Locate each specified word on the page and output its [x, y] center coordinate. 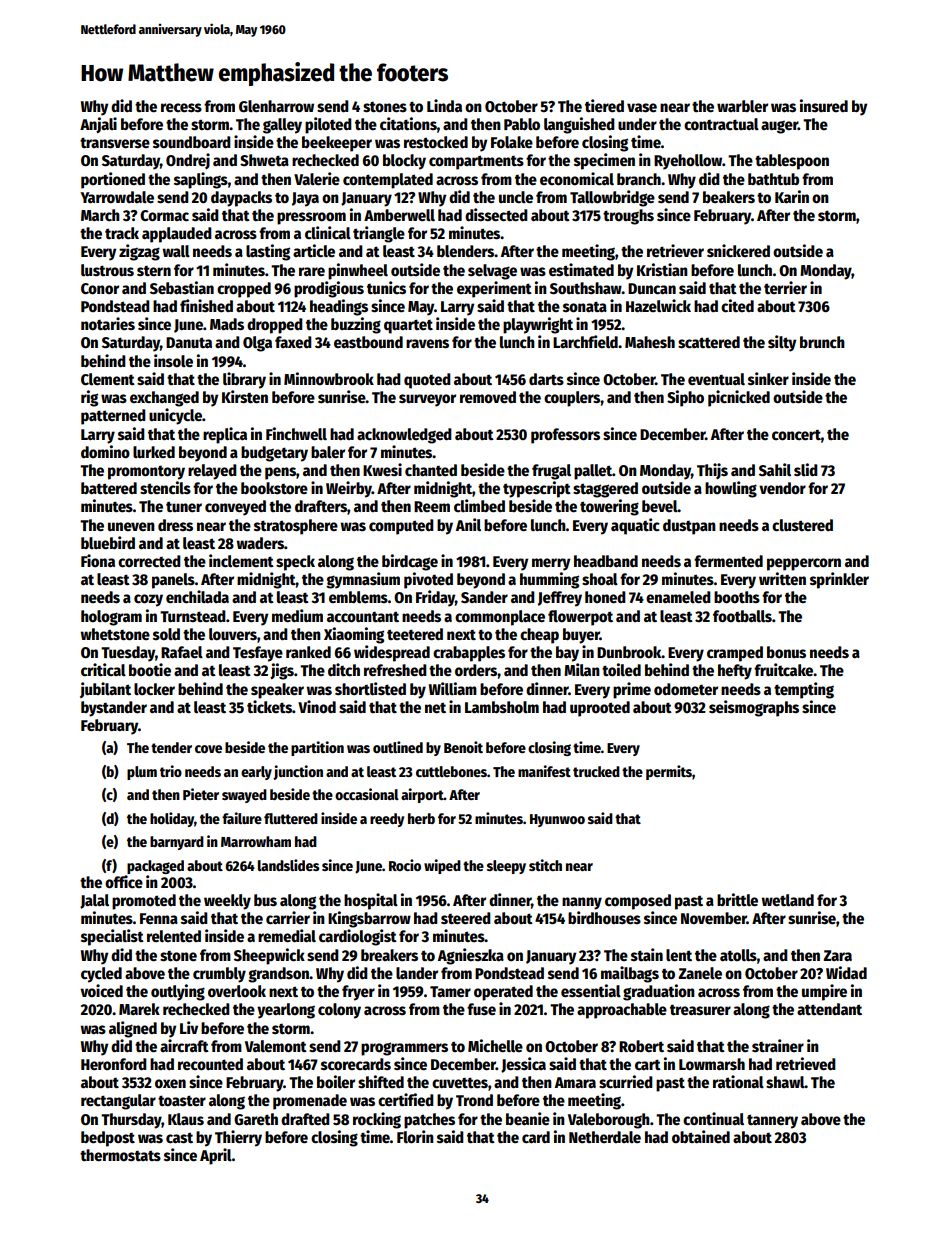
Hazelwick [658, 305]
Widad [846, 972]
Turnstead [193, 616]
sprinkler [839, 580]
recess [181, 107]
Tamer [450, 991]
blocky [404, 162]
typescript [537, 489]
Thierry [238, 1138]
